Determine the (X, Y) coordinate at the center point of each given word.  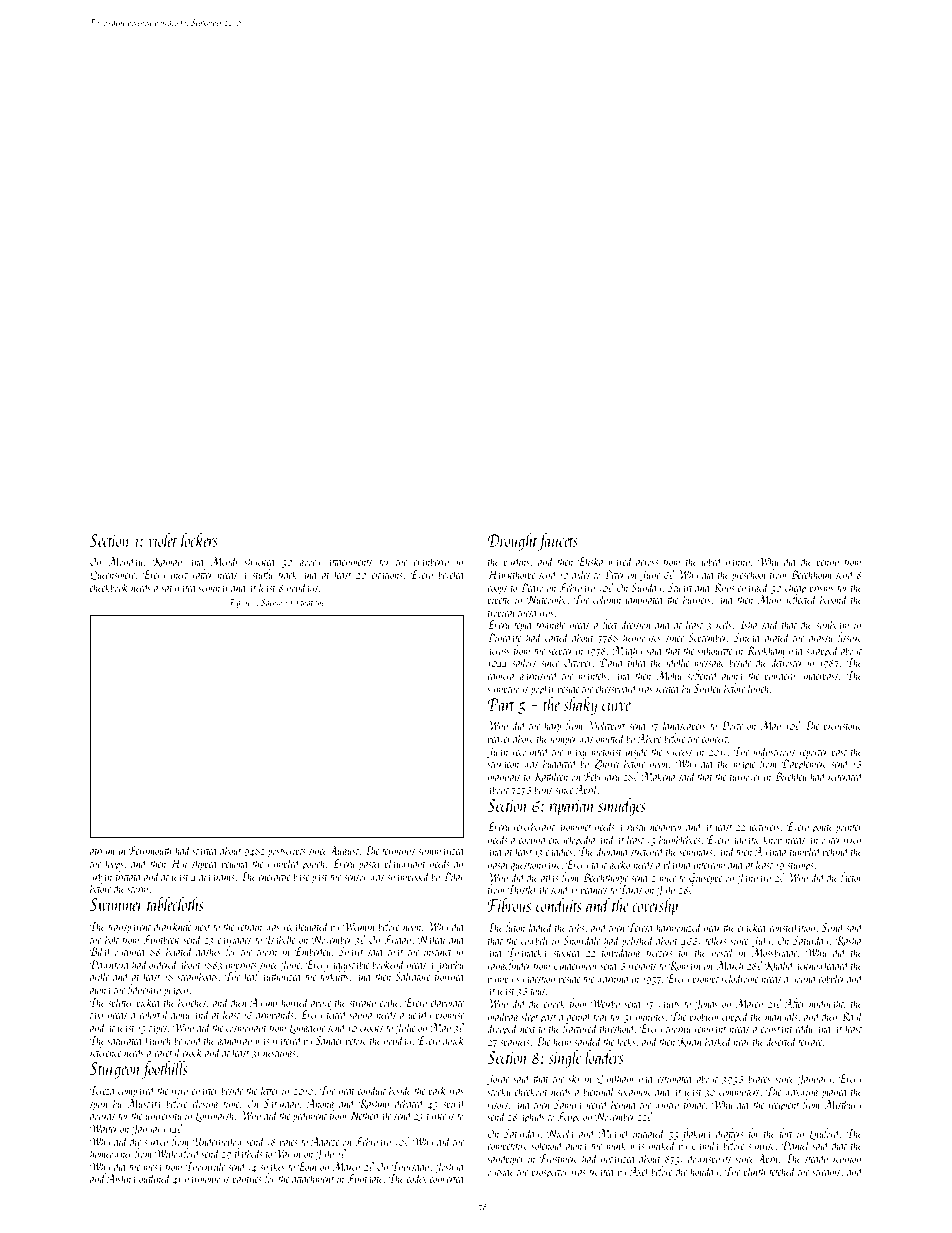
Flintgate (365, 1179)
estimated (675, 1078)
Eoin (307, 1166)
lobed (712, 561)
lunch (758, 688)
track (287, 574)
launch (158, 1040)
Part (501, 704)
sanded (588, 1041)
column (607, 599)
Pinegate (504, 639)
